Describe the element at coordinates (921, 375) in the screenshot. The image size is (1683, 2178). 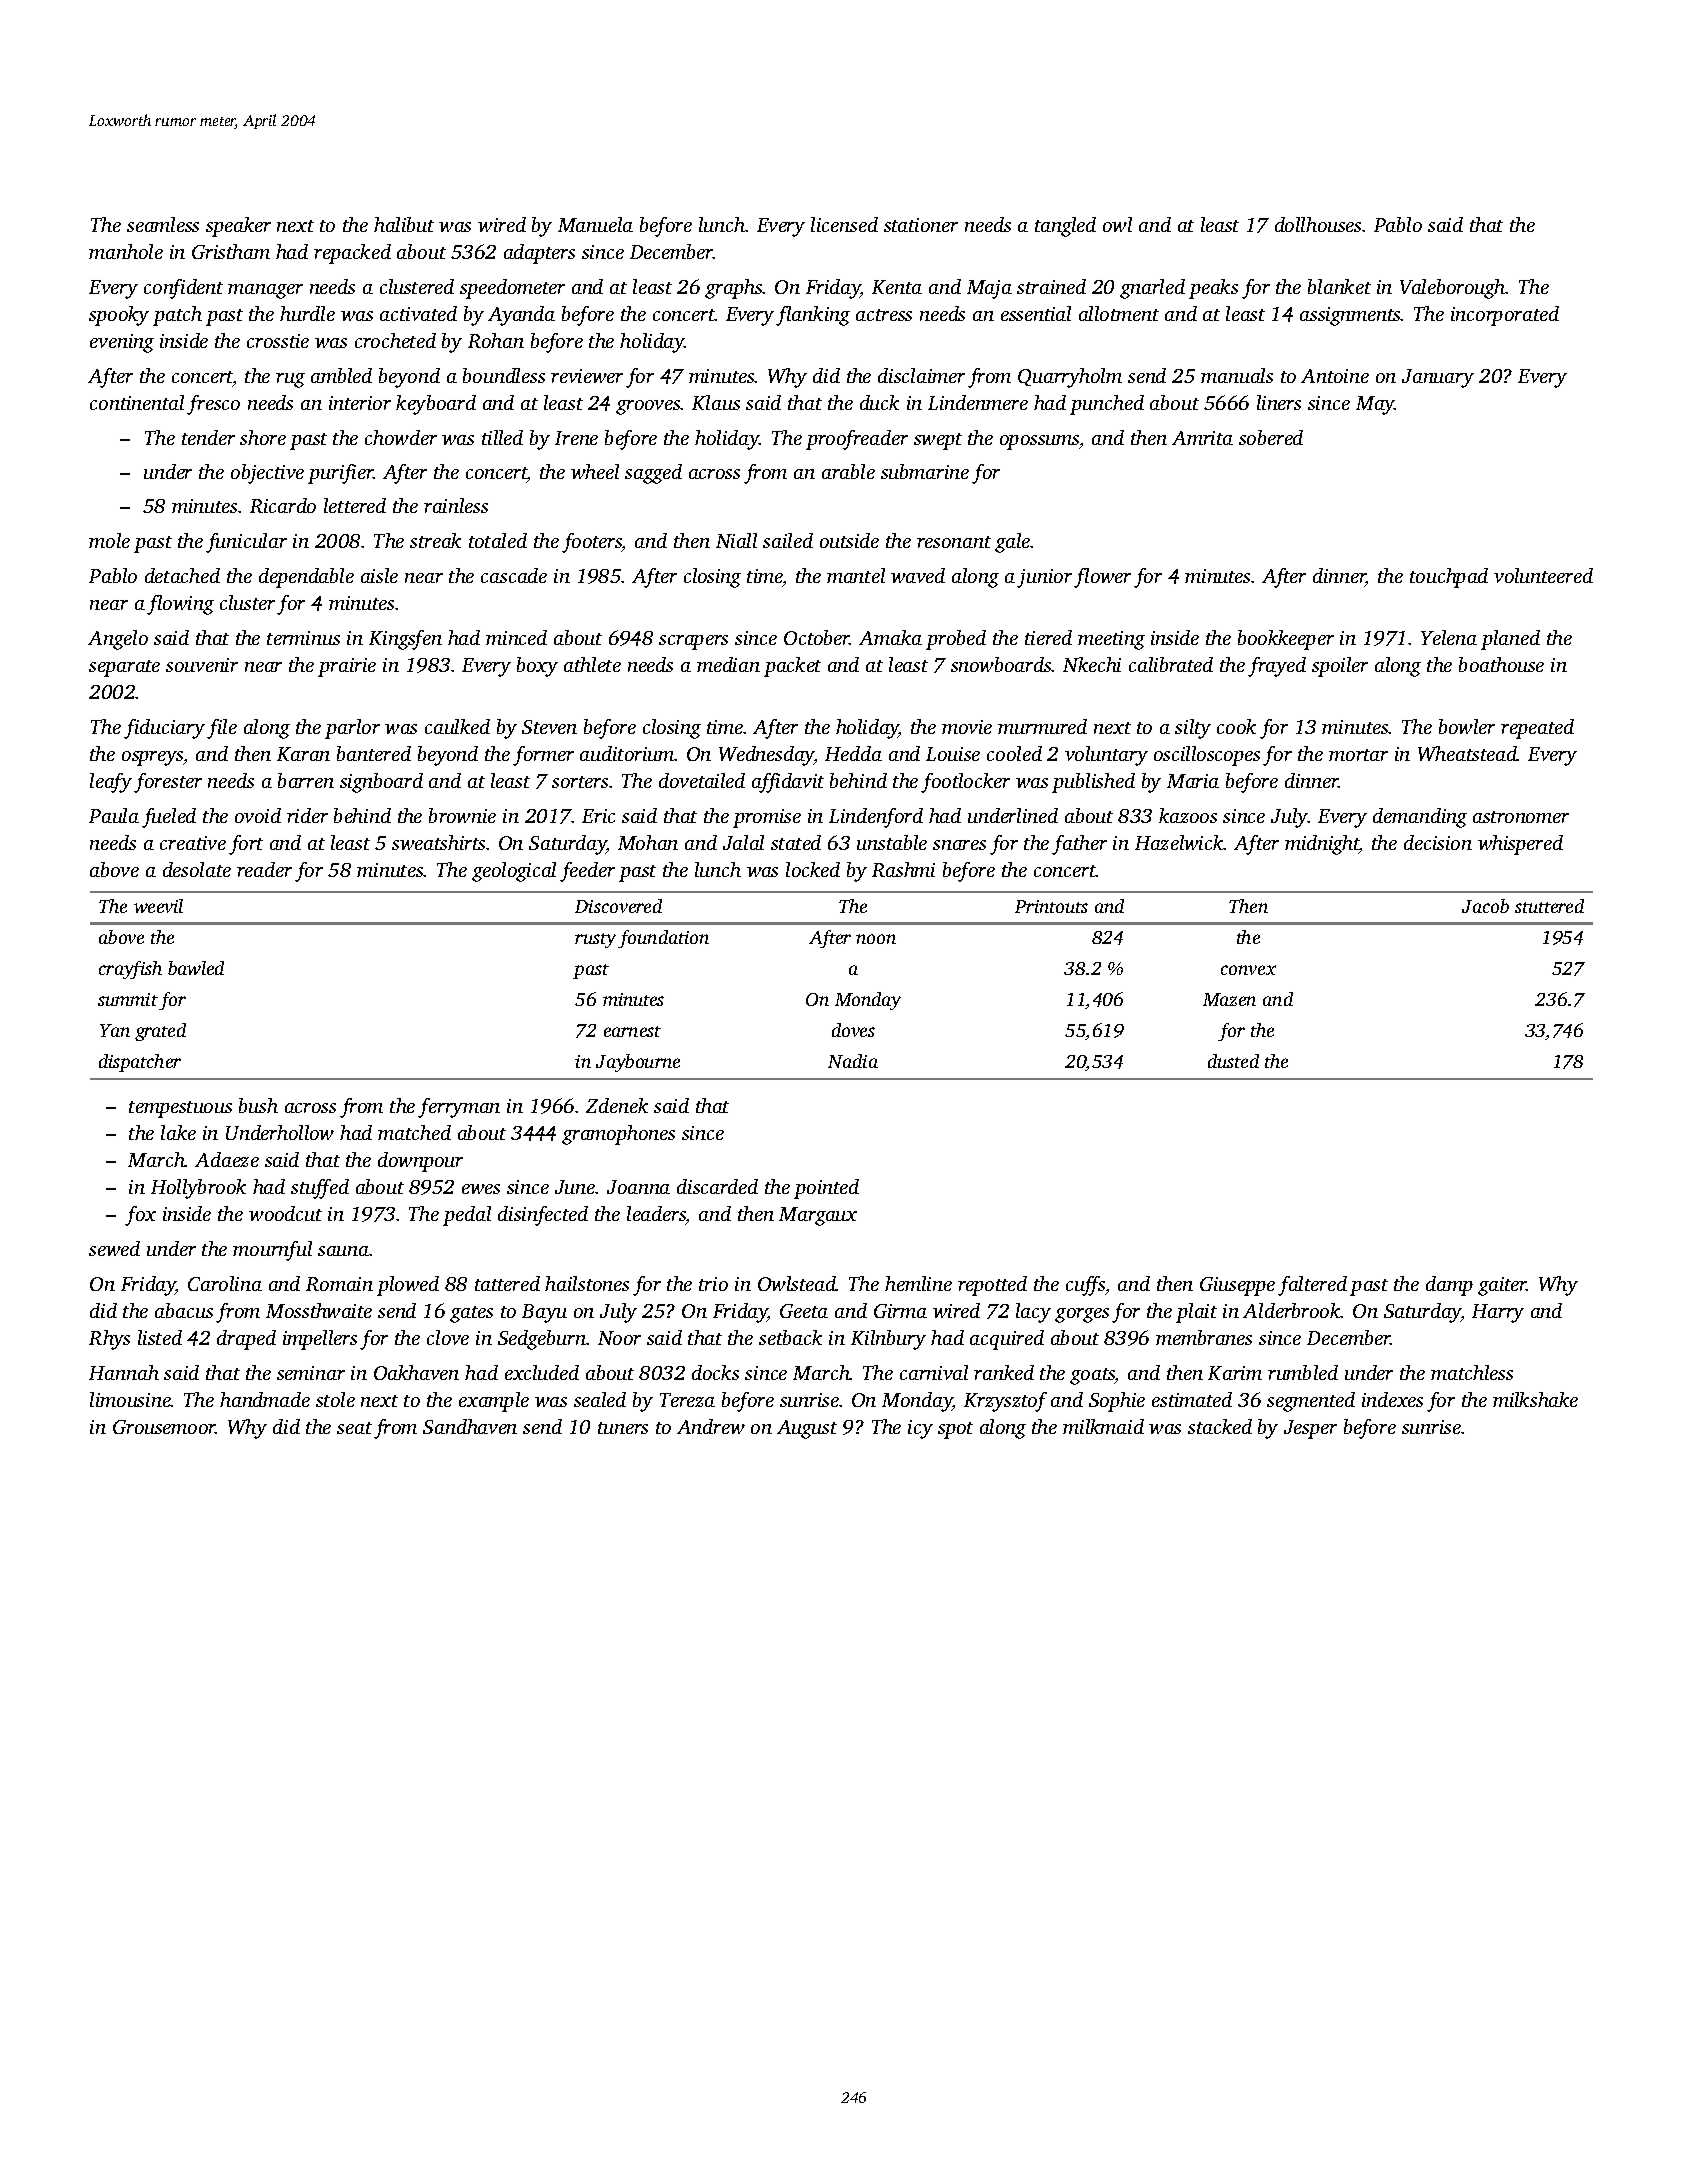
I see `disclaimer` at that location.
